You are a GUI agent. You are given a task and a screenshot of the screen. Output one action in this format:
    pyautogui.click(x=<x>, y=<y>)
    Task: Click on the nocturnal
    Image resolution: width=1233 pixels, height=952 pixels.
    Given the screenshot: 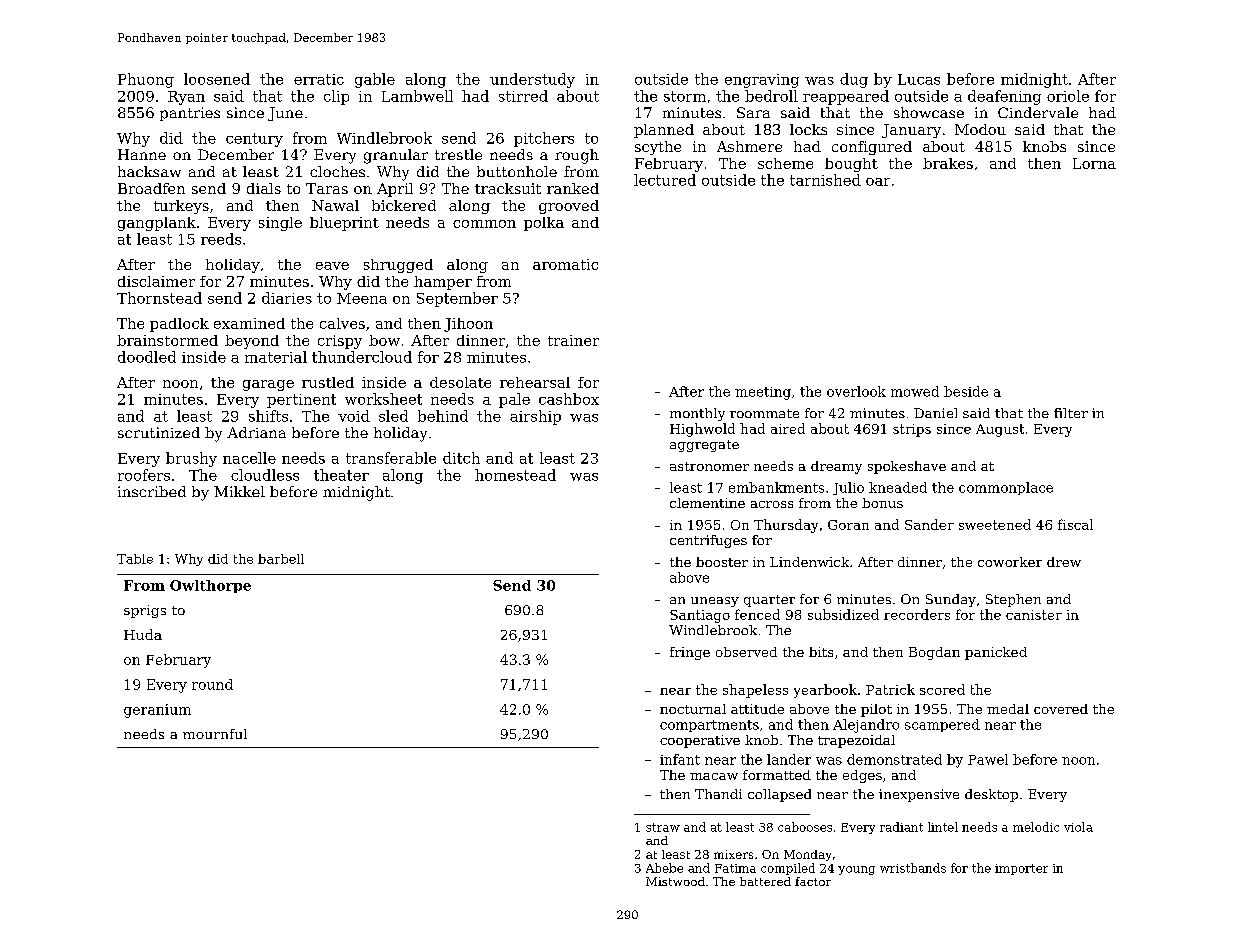 What is the action you would take?
    pyautogui.click(x=693, y=709)
